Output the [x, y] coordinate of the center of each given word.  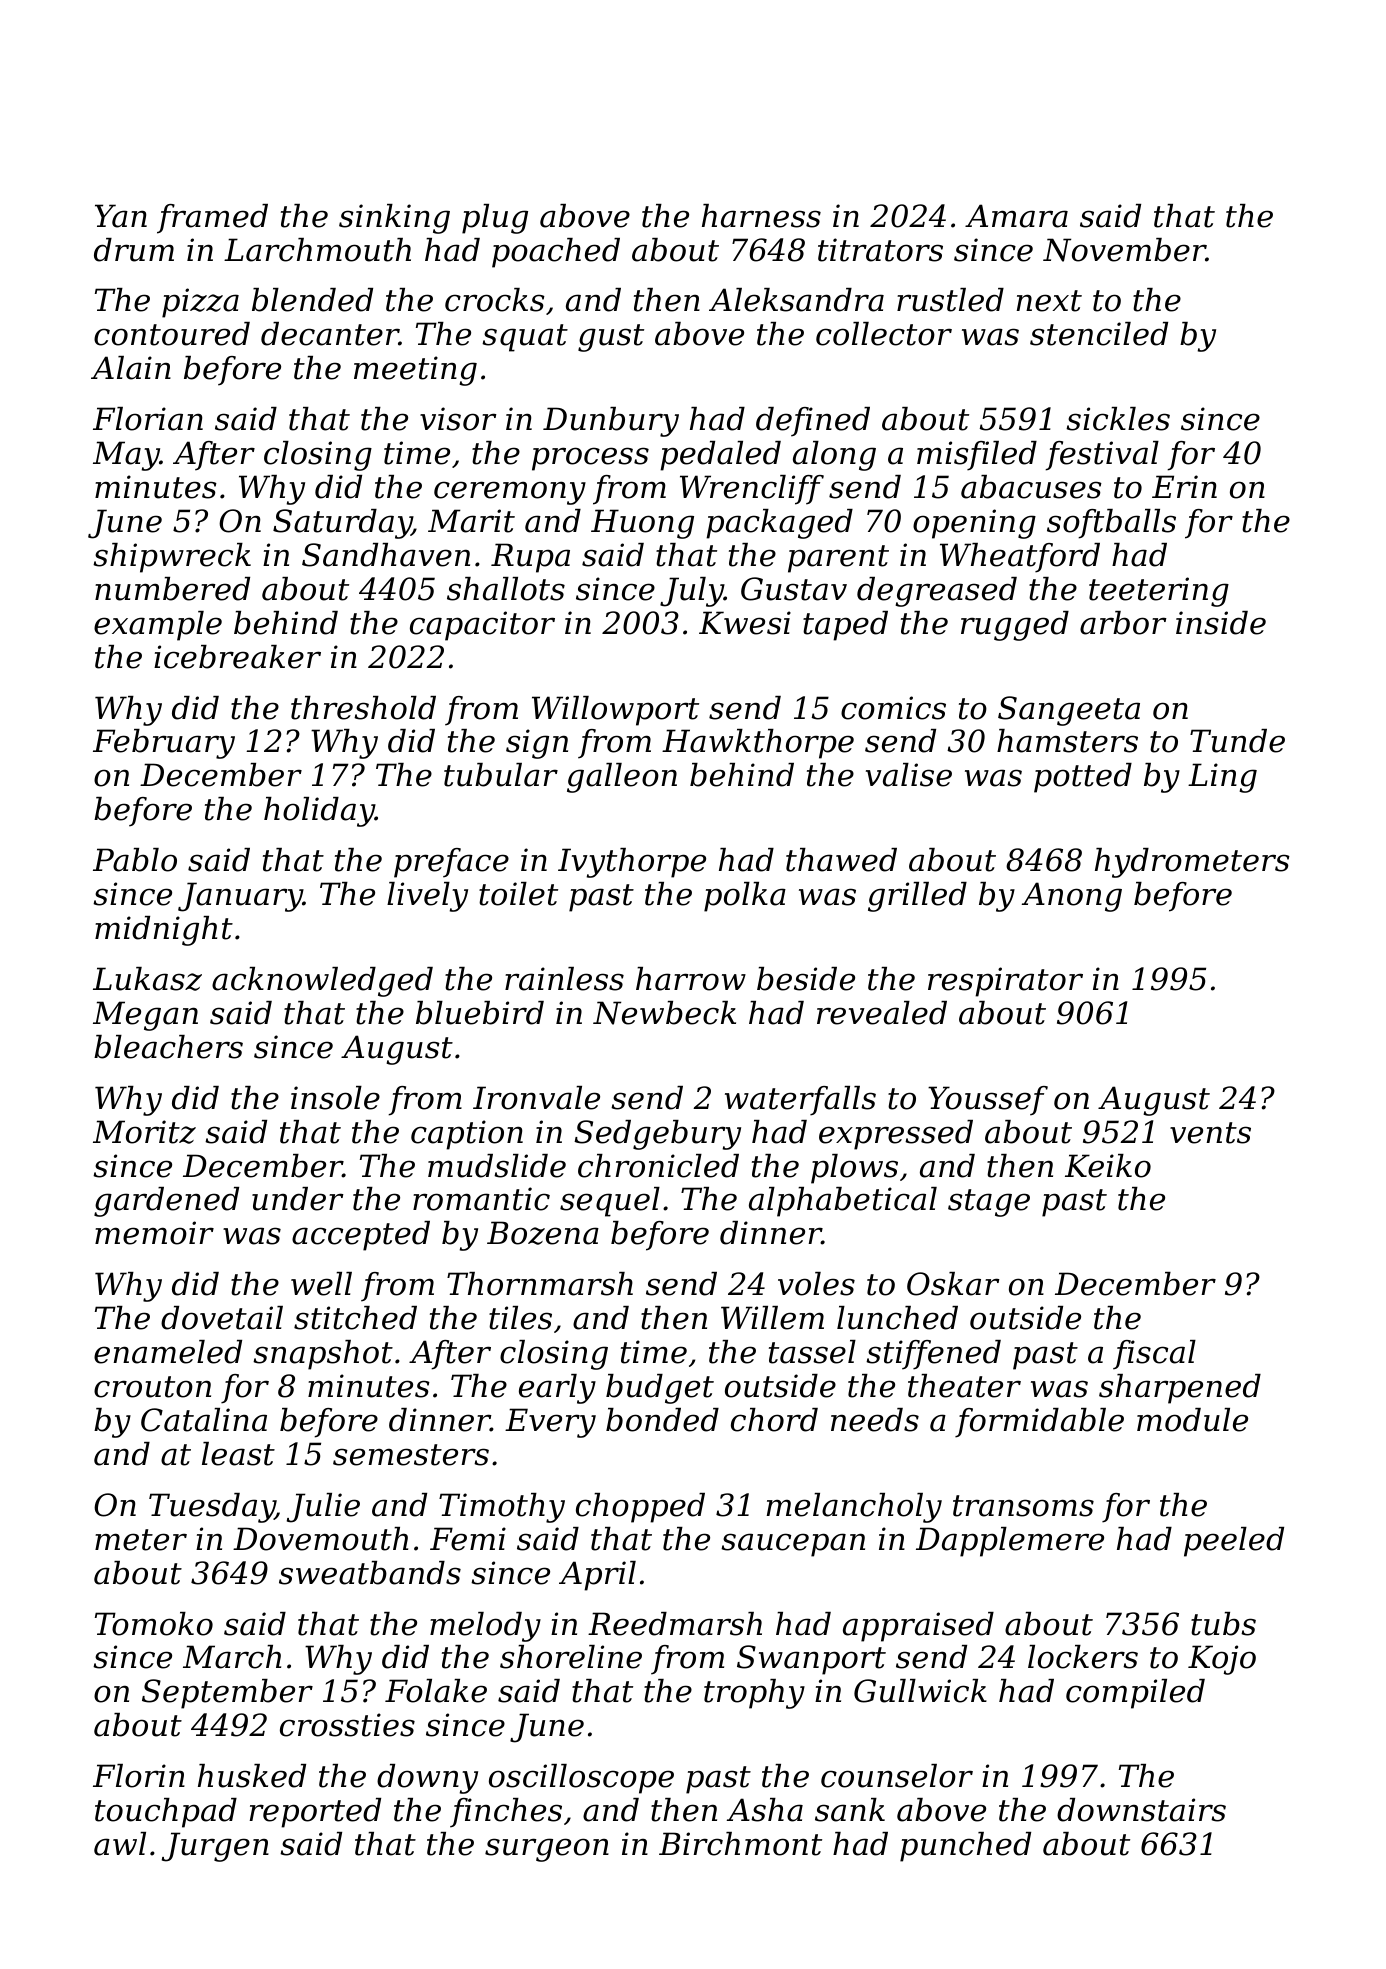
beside [806, 979]
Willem [772, 1318]
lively [427, 897]
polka [745, 897]
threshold [363, 708]
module [1192, 1420]
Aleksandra [796, 300]
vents [1210, 1133]
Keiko [1108, 1166]
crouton [152, 1387]
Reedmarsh [675, 1624]
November [1124, 250]
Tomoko [154, 1624]
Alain [131, 368]
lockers [1083, 1657]
